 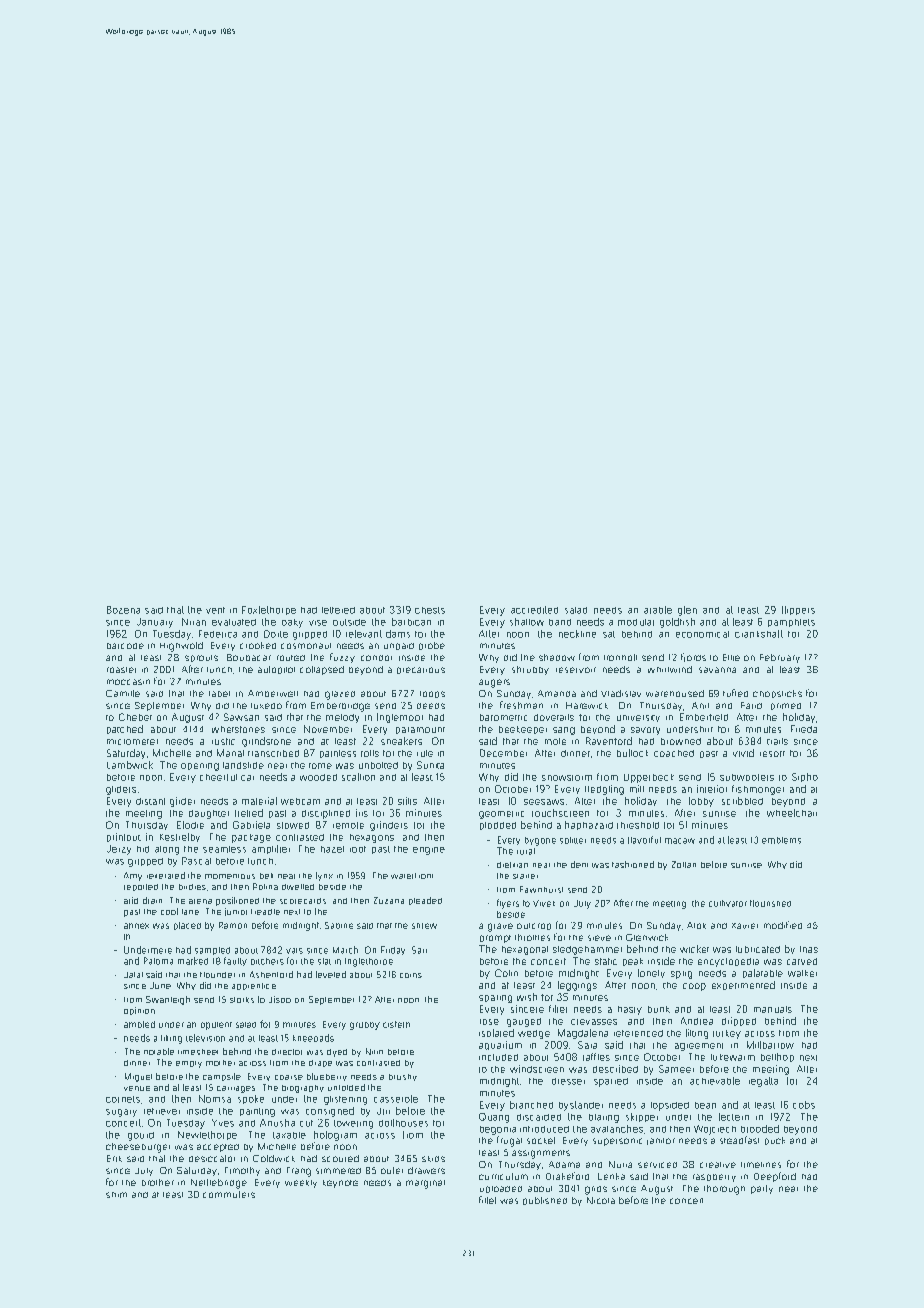 What do you see at coordinates (781, 840) in the image?
I see `emblems` at bounding box center [781, 840].
